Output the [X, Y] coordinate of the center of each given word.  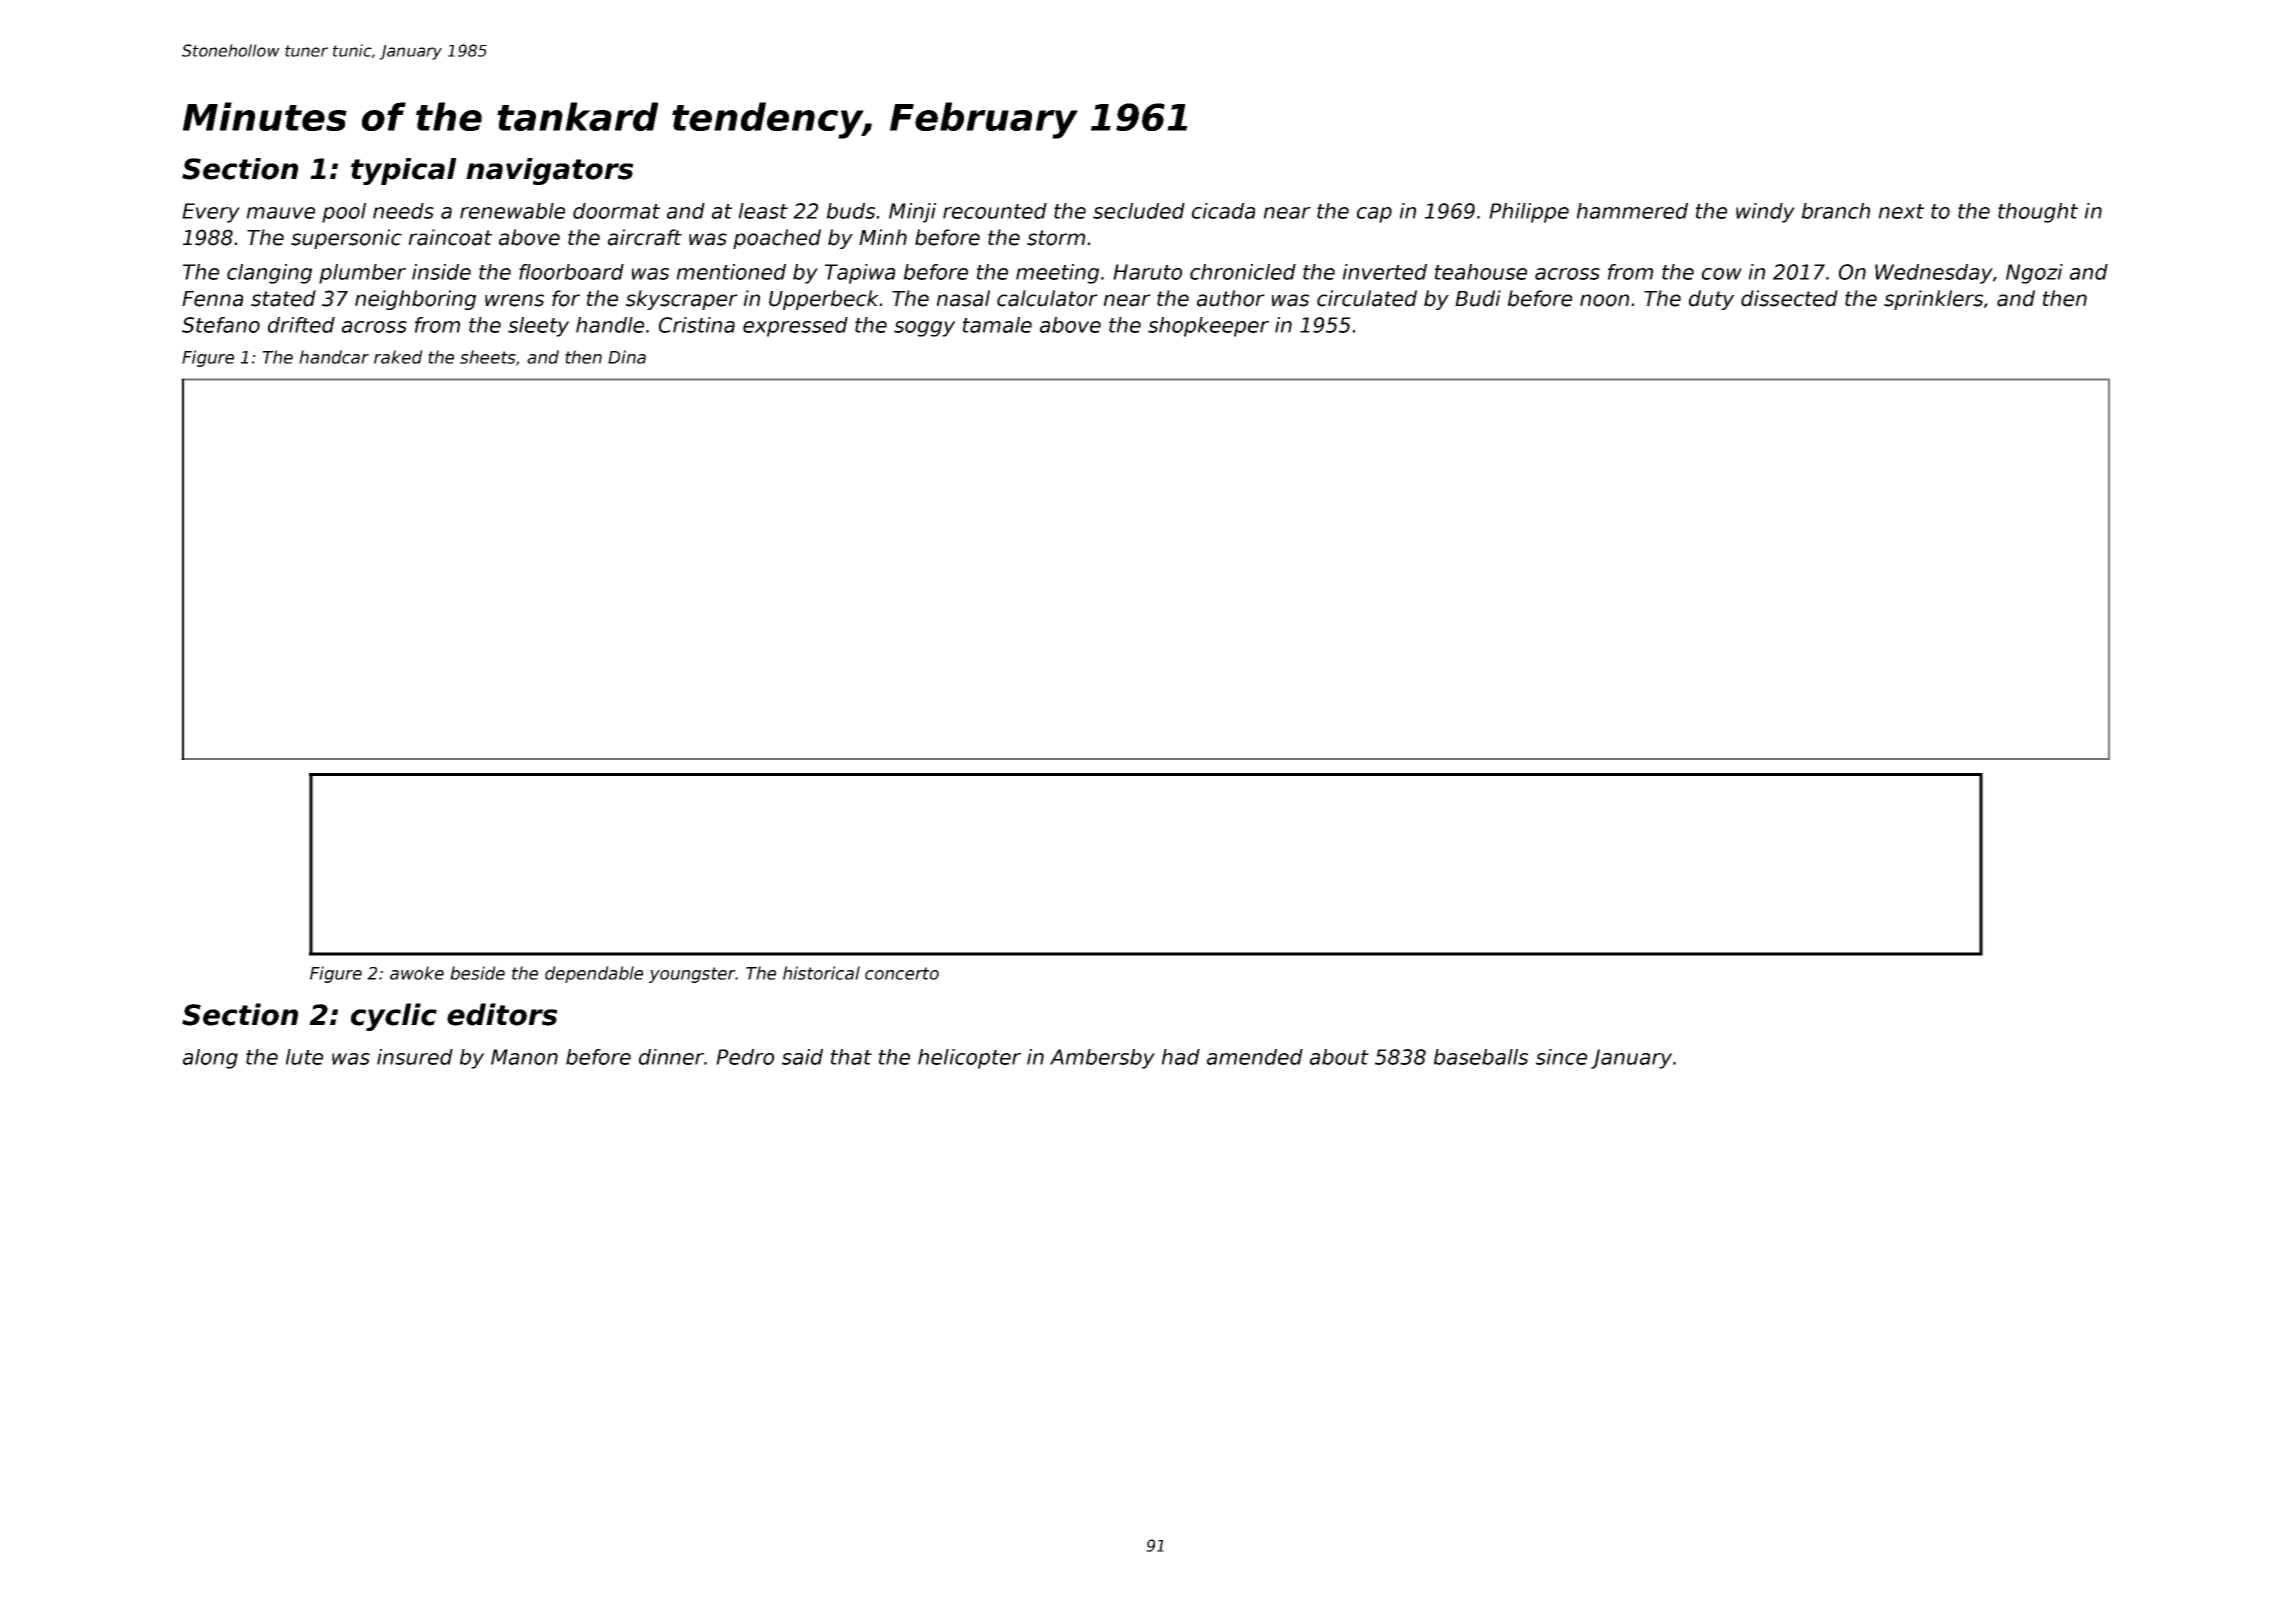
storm [1056, 238]
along [210, 1059]
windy [1765, 213]
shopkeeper [1208, 327]
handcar [334, 357]
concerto [902, 973]
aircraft [645, 237]
